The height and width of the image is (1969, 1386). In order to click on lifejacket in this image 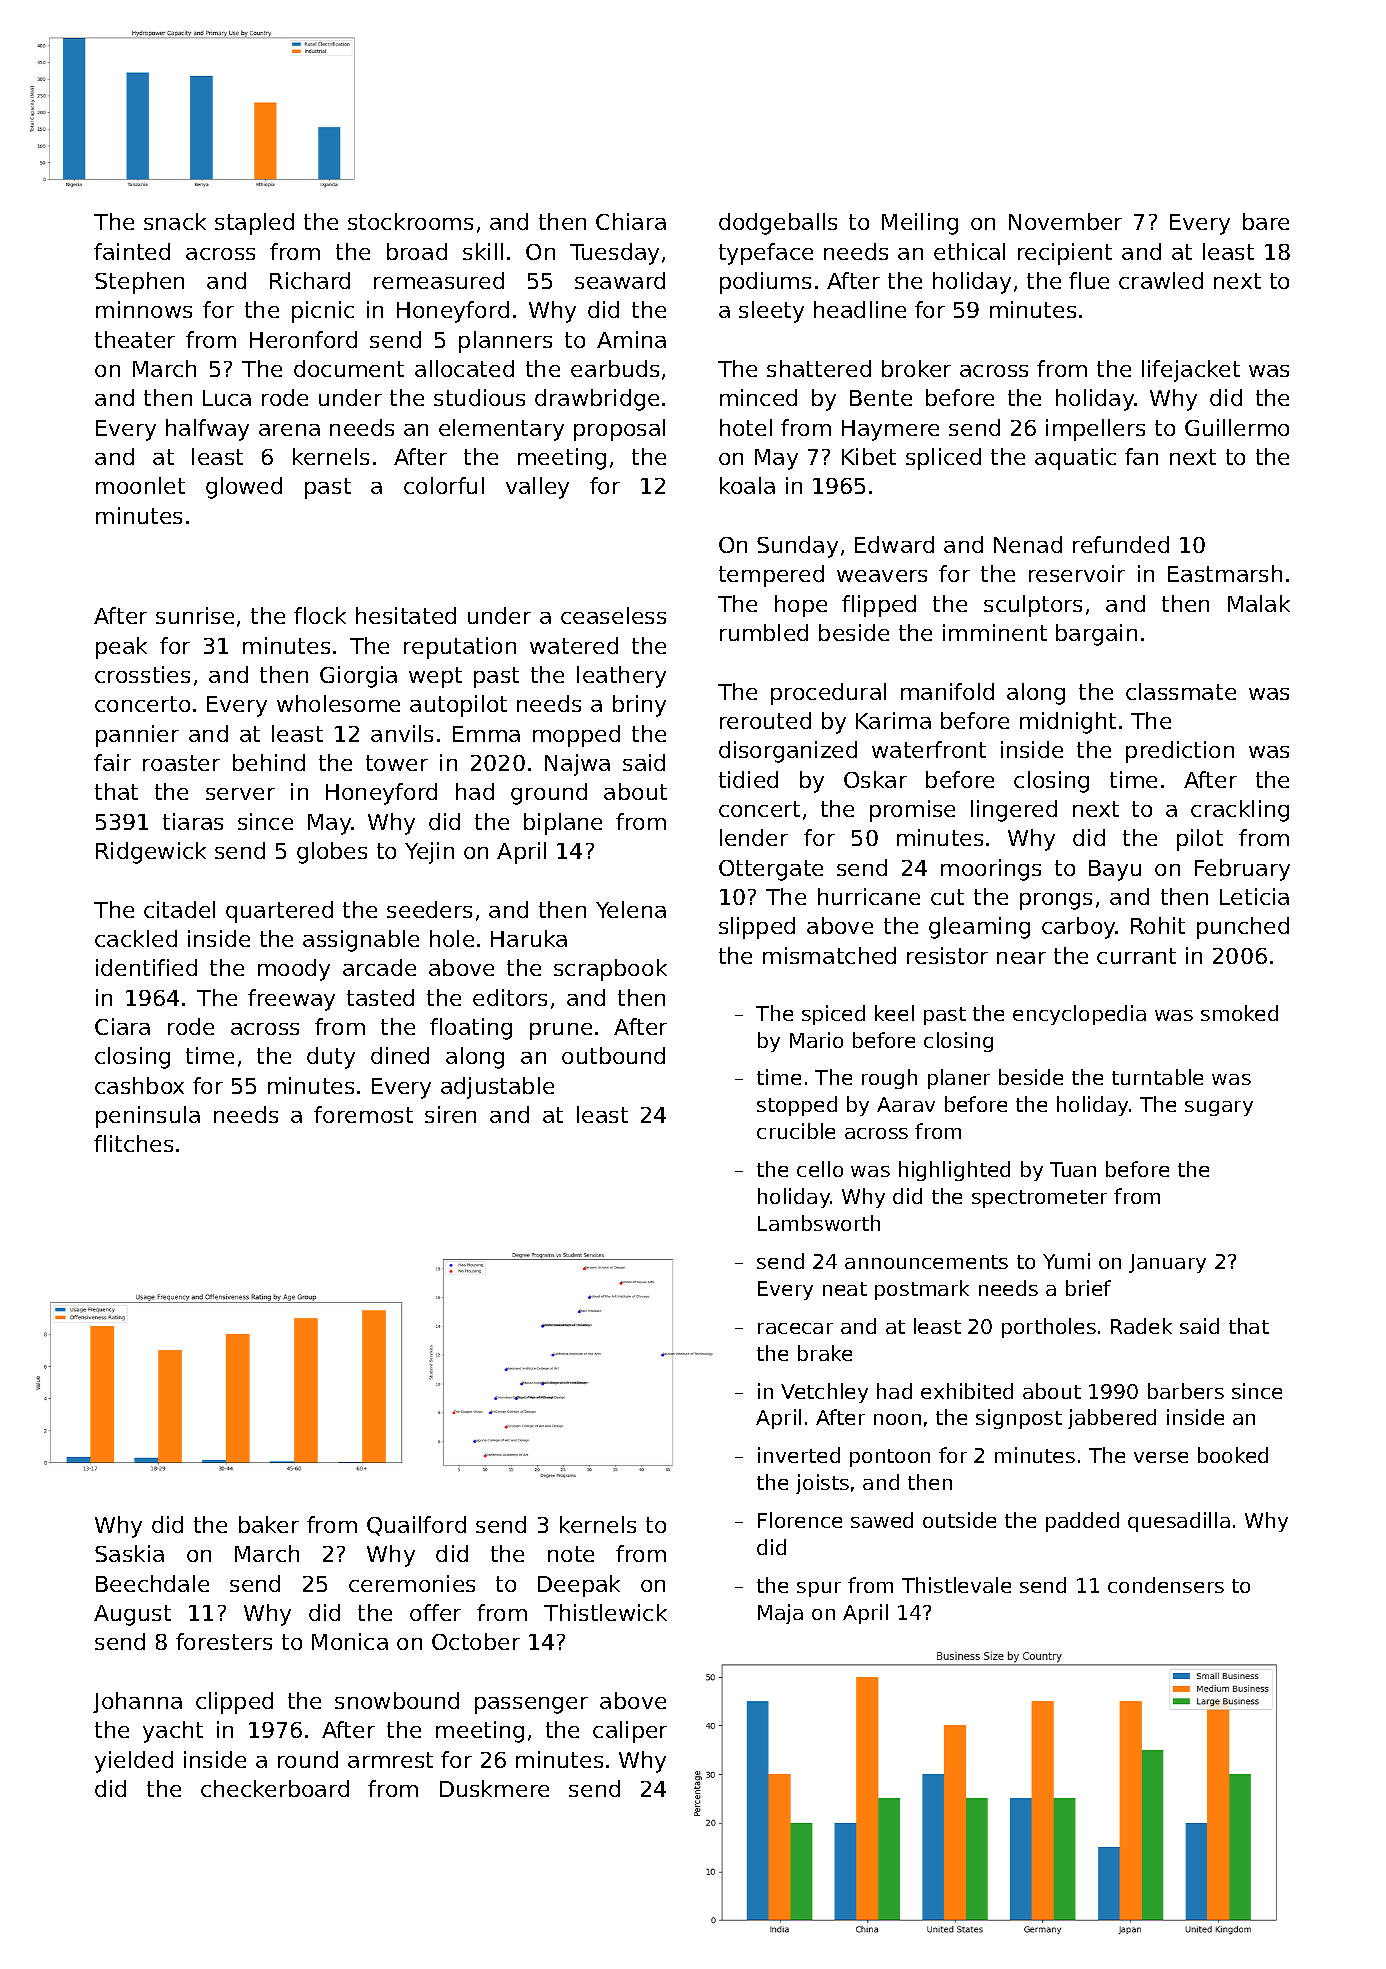, I will do `click(1191, 371)`.
